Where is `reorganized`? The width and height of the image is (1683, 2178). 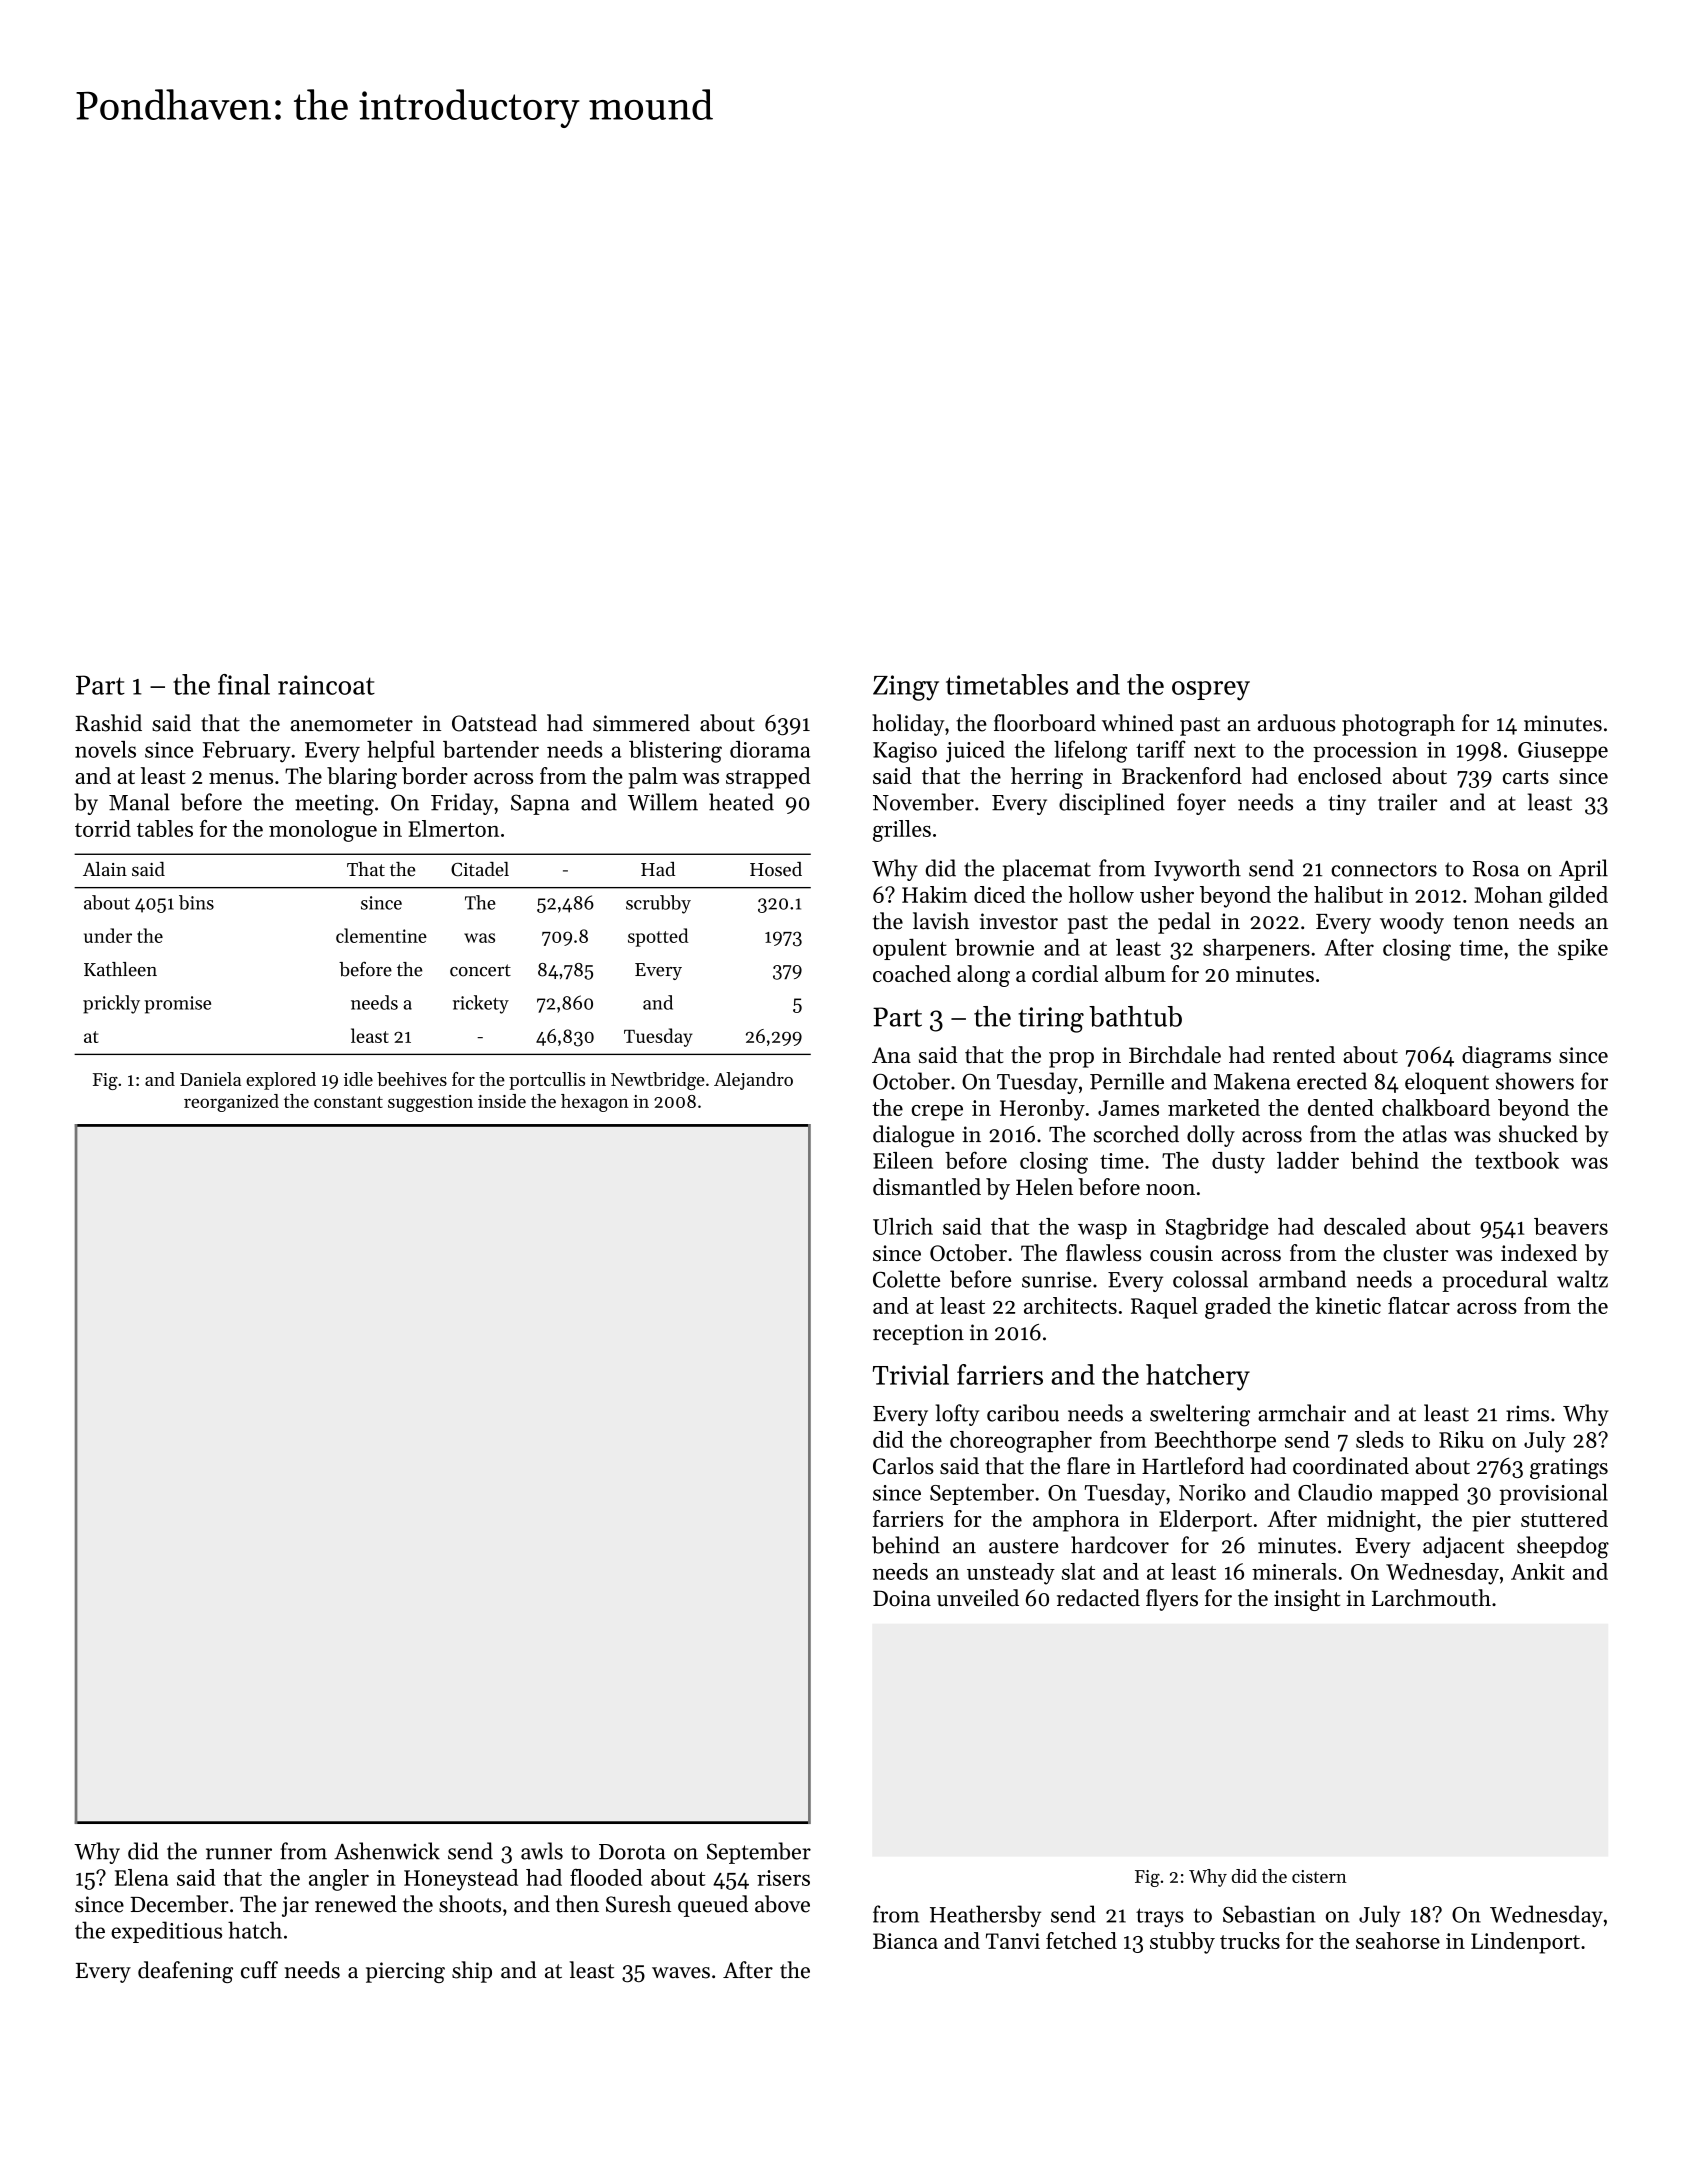 reorganized is located at coordinates (231, 1103).
